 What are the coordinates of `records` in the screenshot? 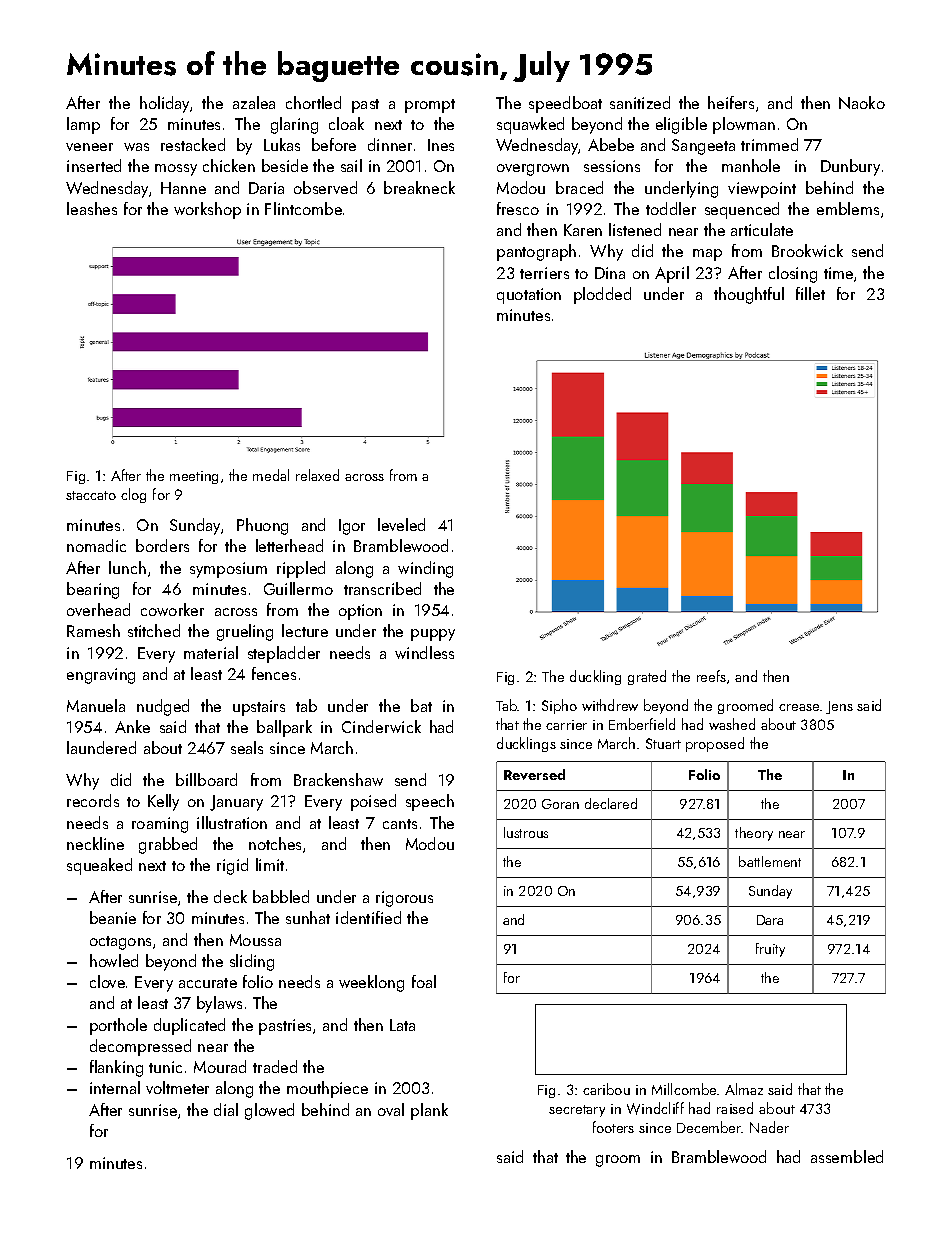 It's located at (93, 800).
